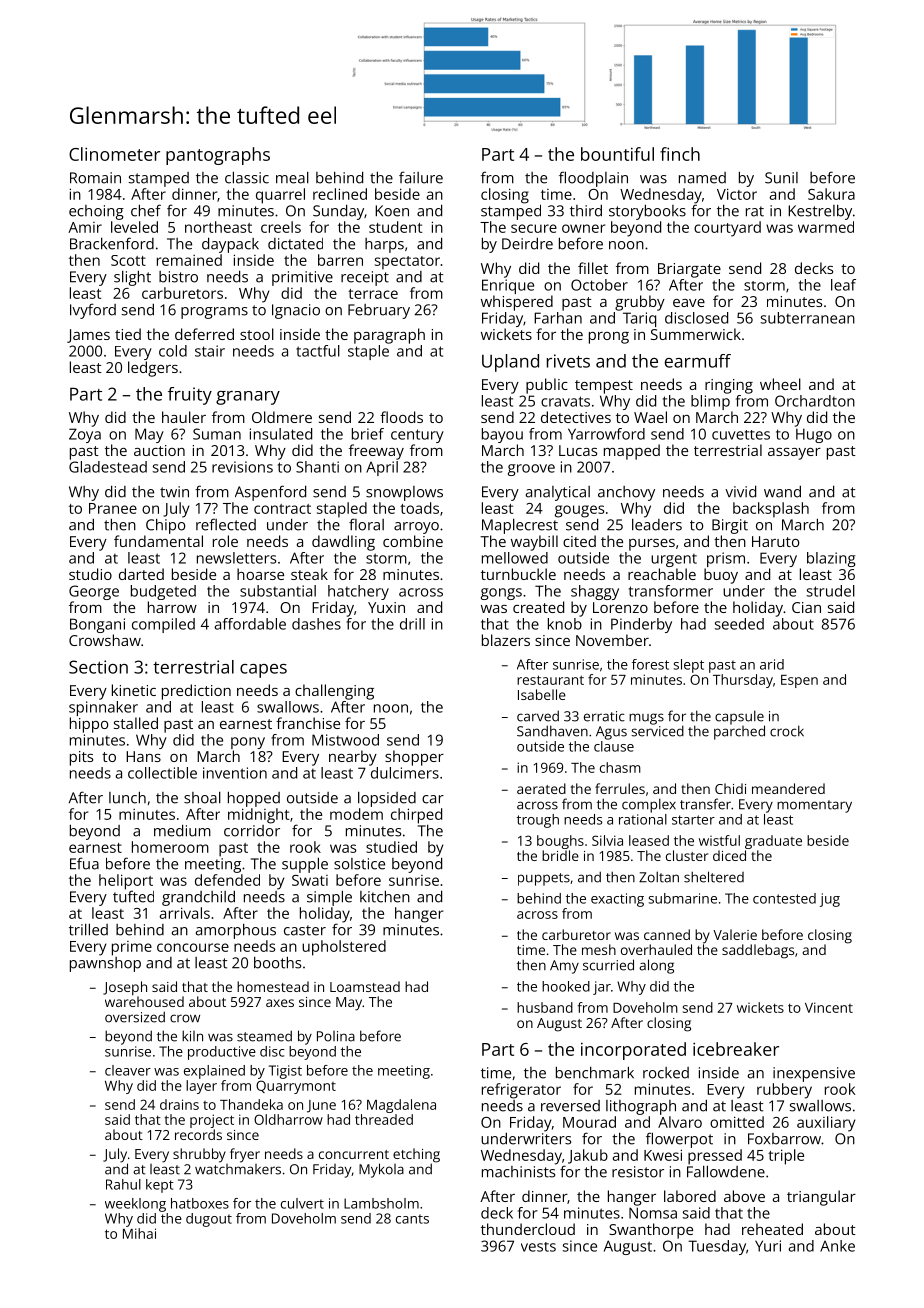  Describe the element at coordinates (407, 263) in the screenshot. I see `spectator` at that location.
